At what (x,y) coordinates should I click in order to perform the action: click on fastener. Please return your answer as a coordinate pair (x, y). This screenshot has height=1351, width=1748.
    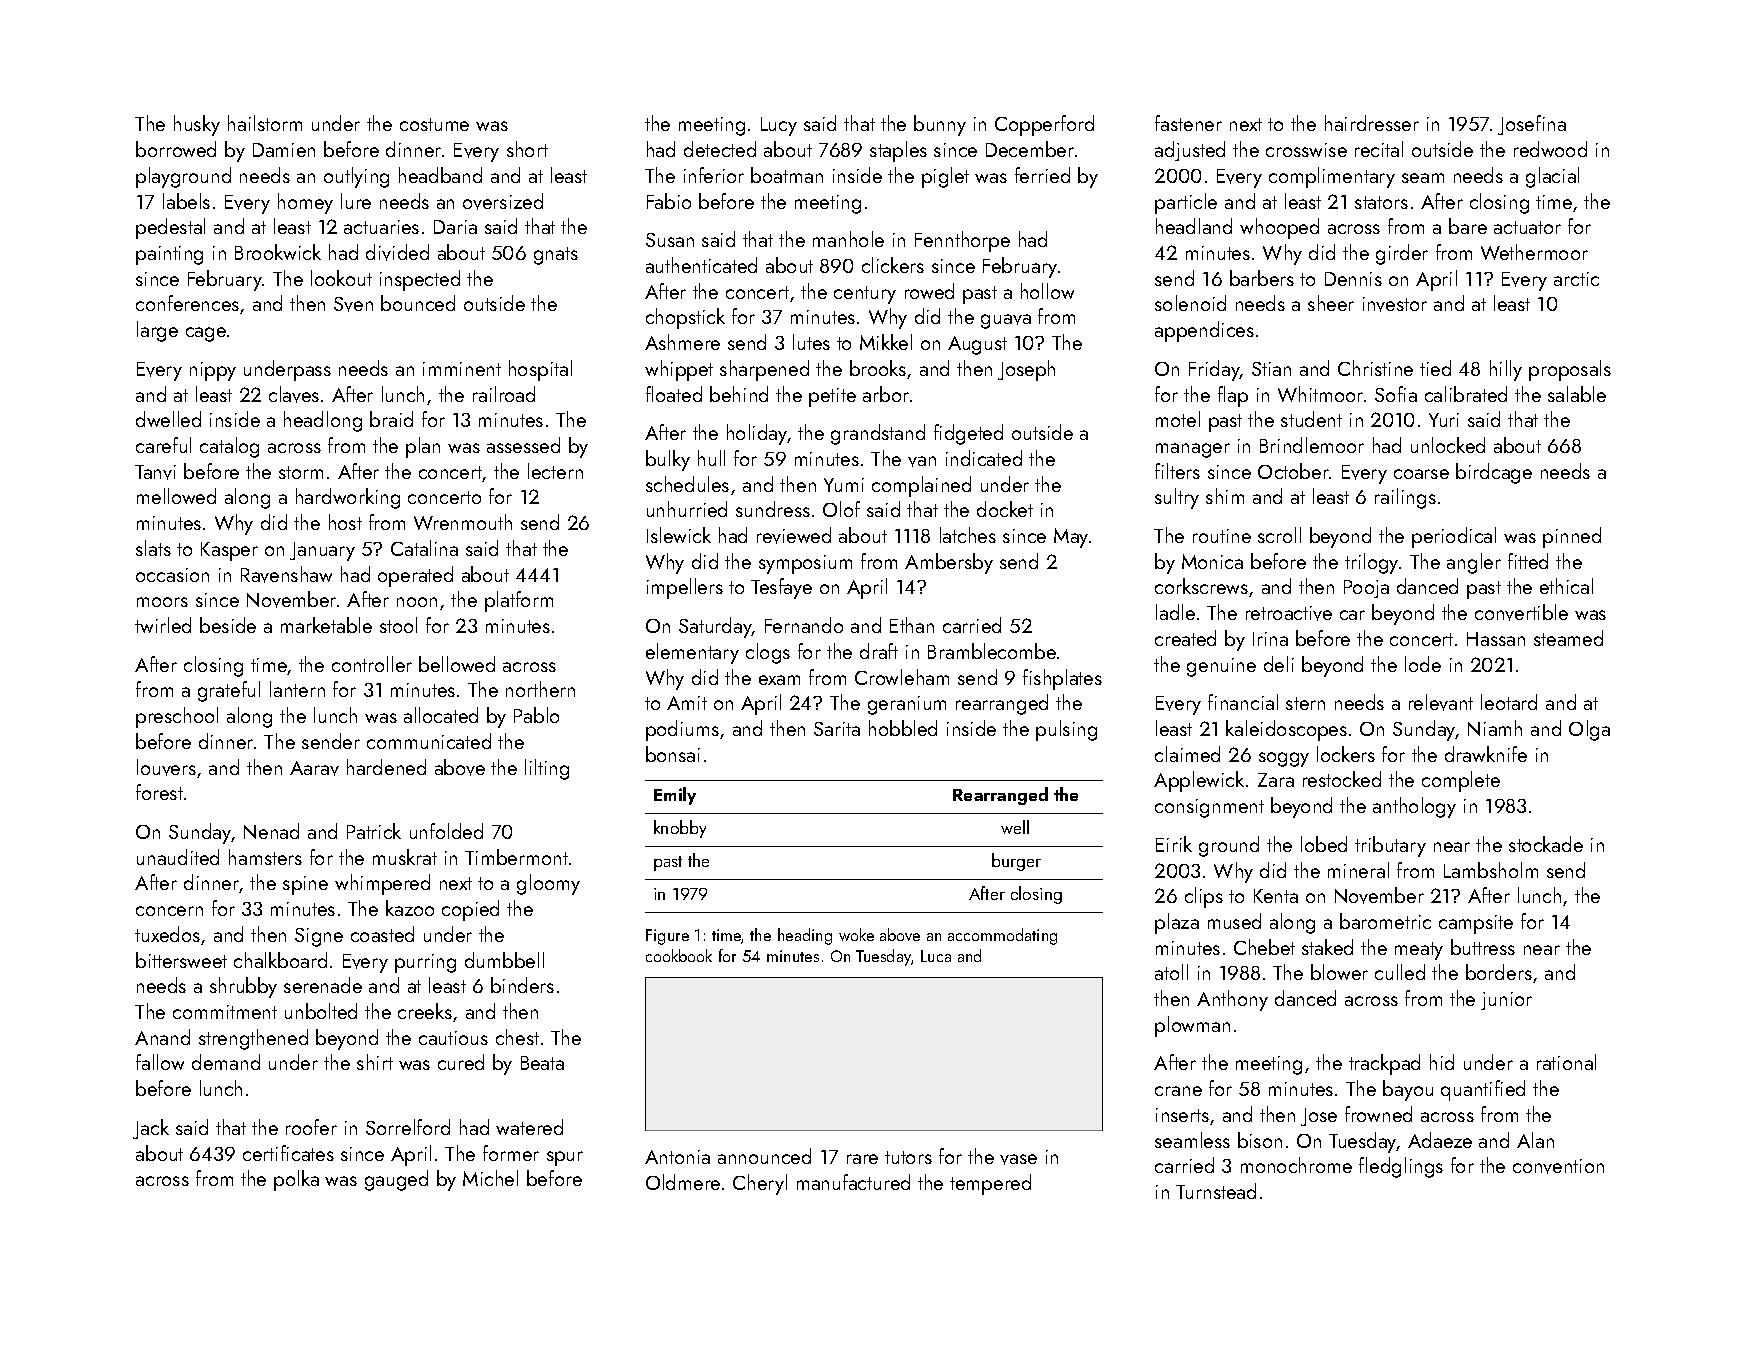
    Looking at the image, I should click on (1188, 123).
